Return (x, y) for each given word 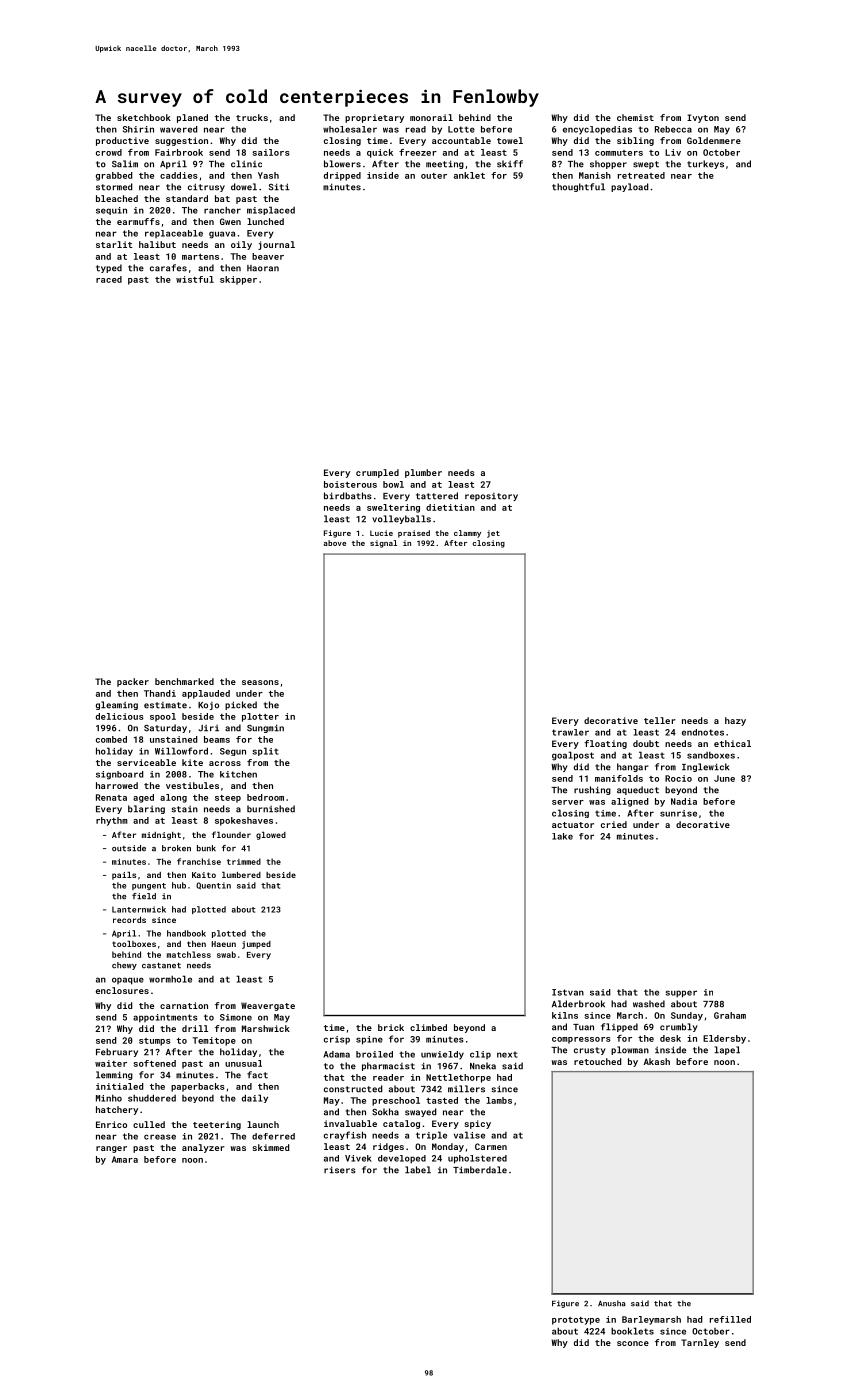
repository (491, 497)
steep (228, 799)
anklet (469, 175)
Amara (125, 1159)
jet (493, 534)
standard (187, 198)
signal (383, 544)
